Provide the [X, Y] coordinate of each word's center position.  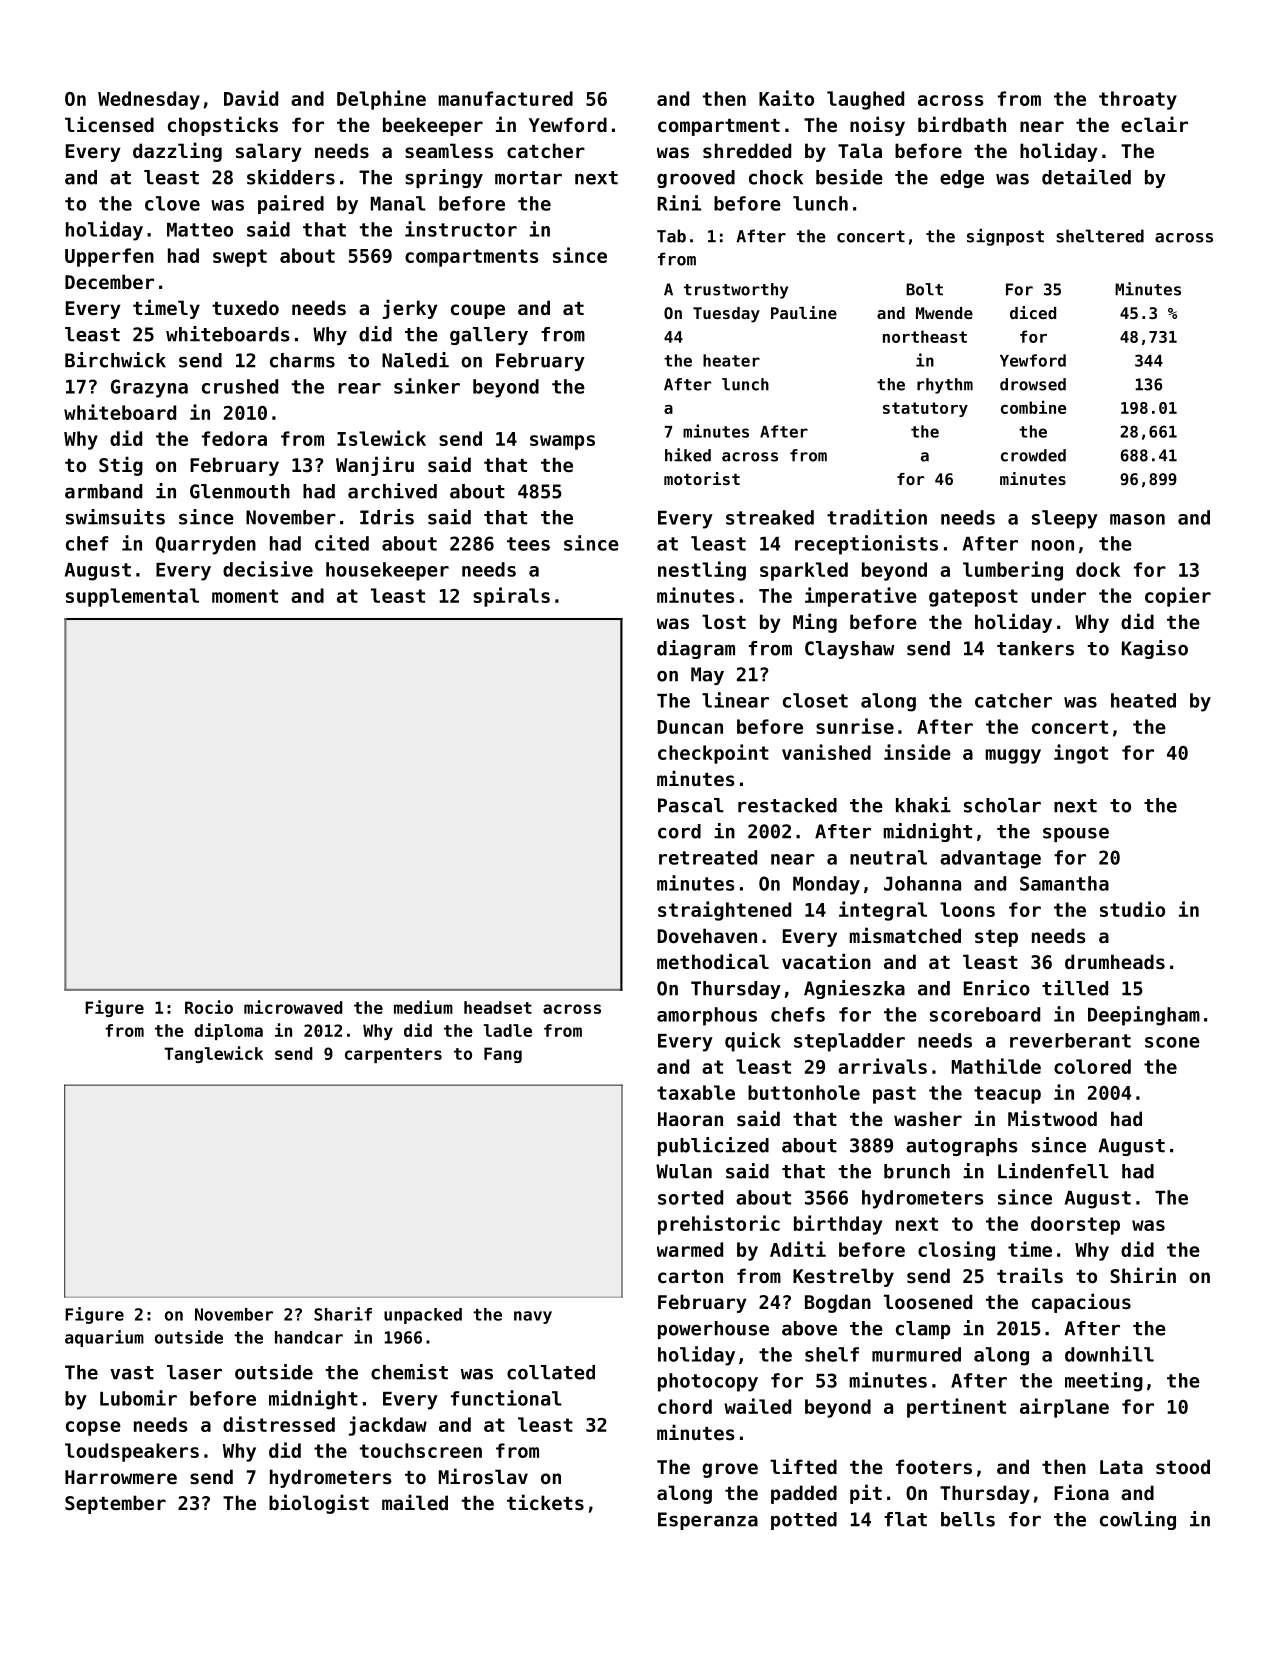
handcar [309, 1337]
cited [342, 543]
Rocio [209, 1007]
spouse [1076, 834]
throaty [1138, 100]
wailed [757, 1406]
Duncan [690, 727]
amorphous [707, 1016]
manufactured [505, 98]
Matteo [200, 230]
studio [1132, 909]
